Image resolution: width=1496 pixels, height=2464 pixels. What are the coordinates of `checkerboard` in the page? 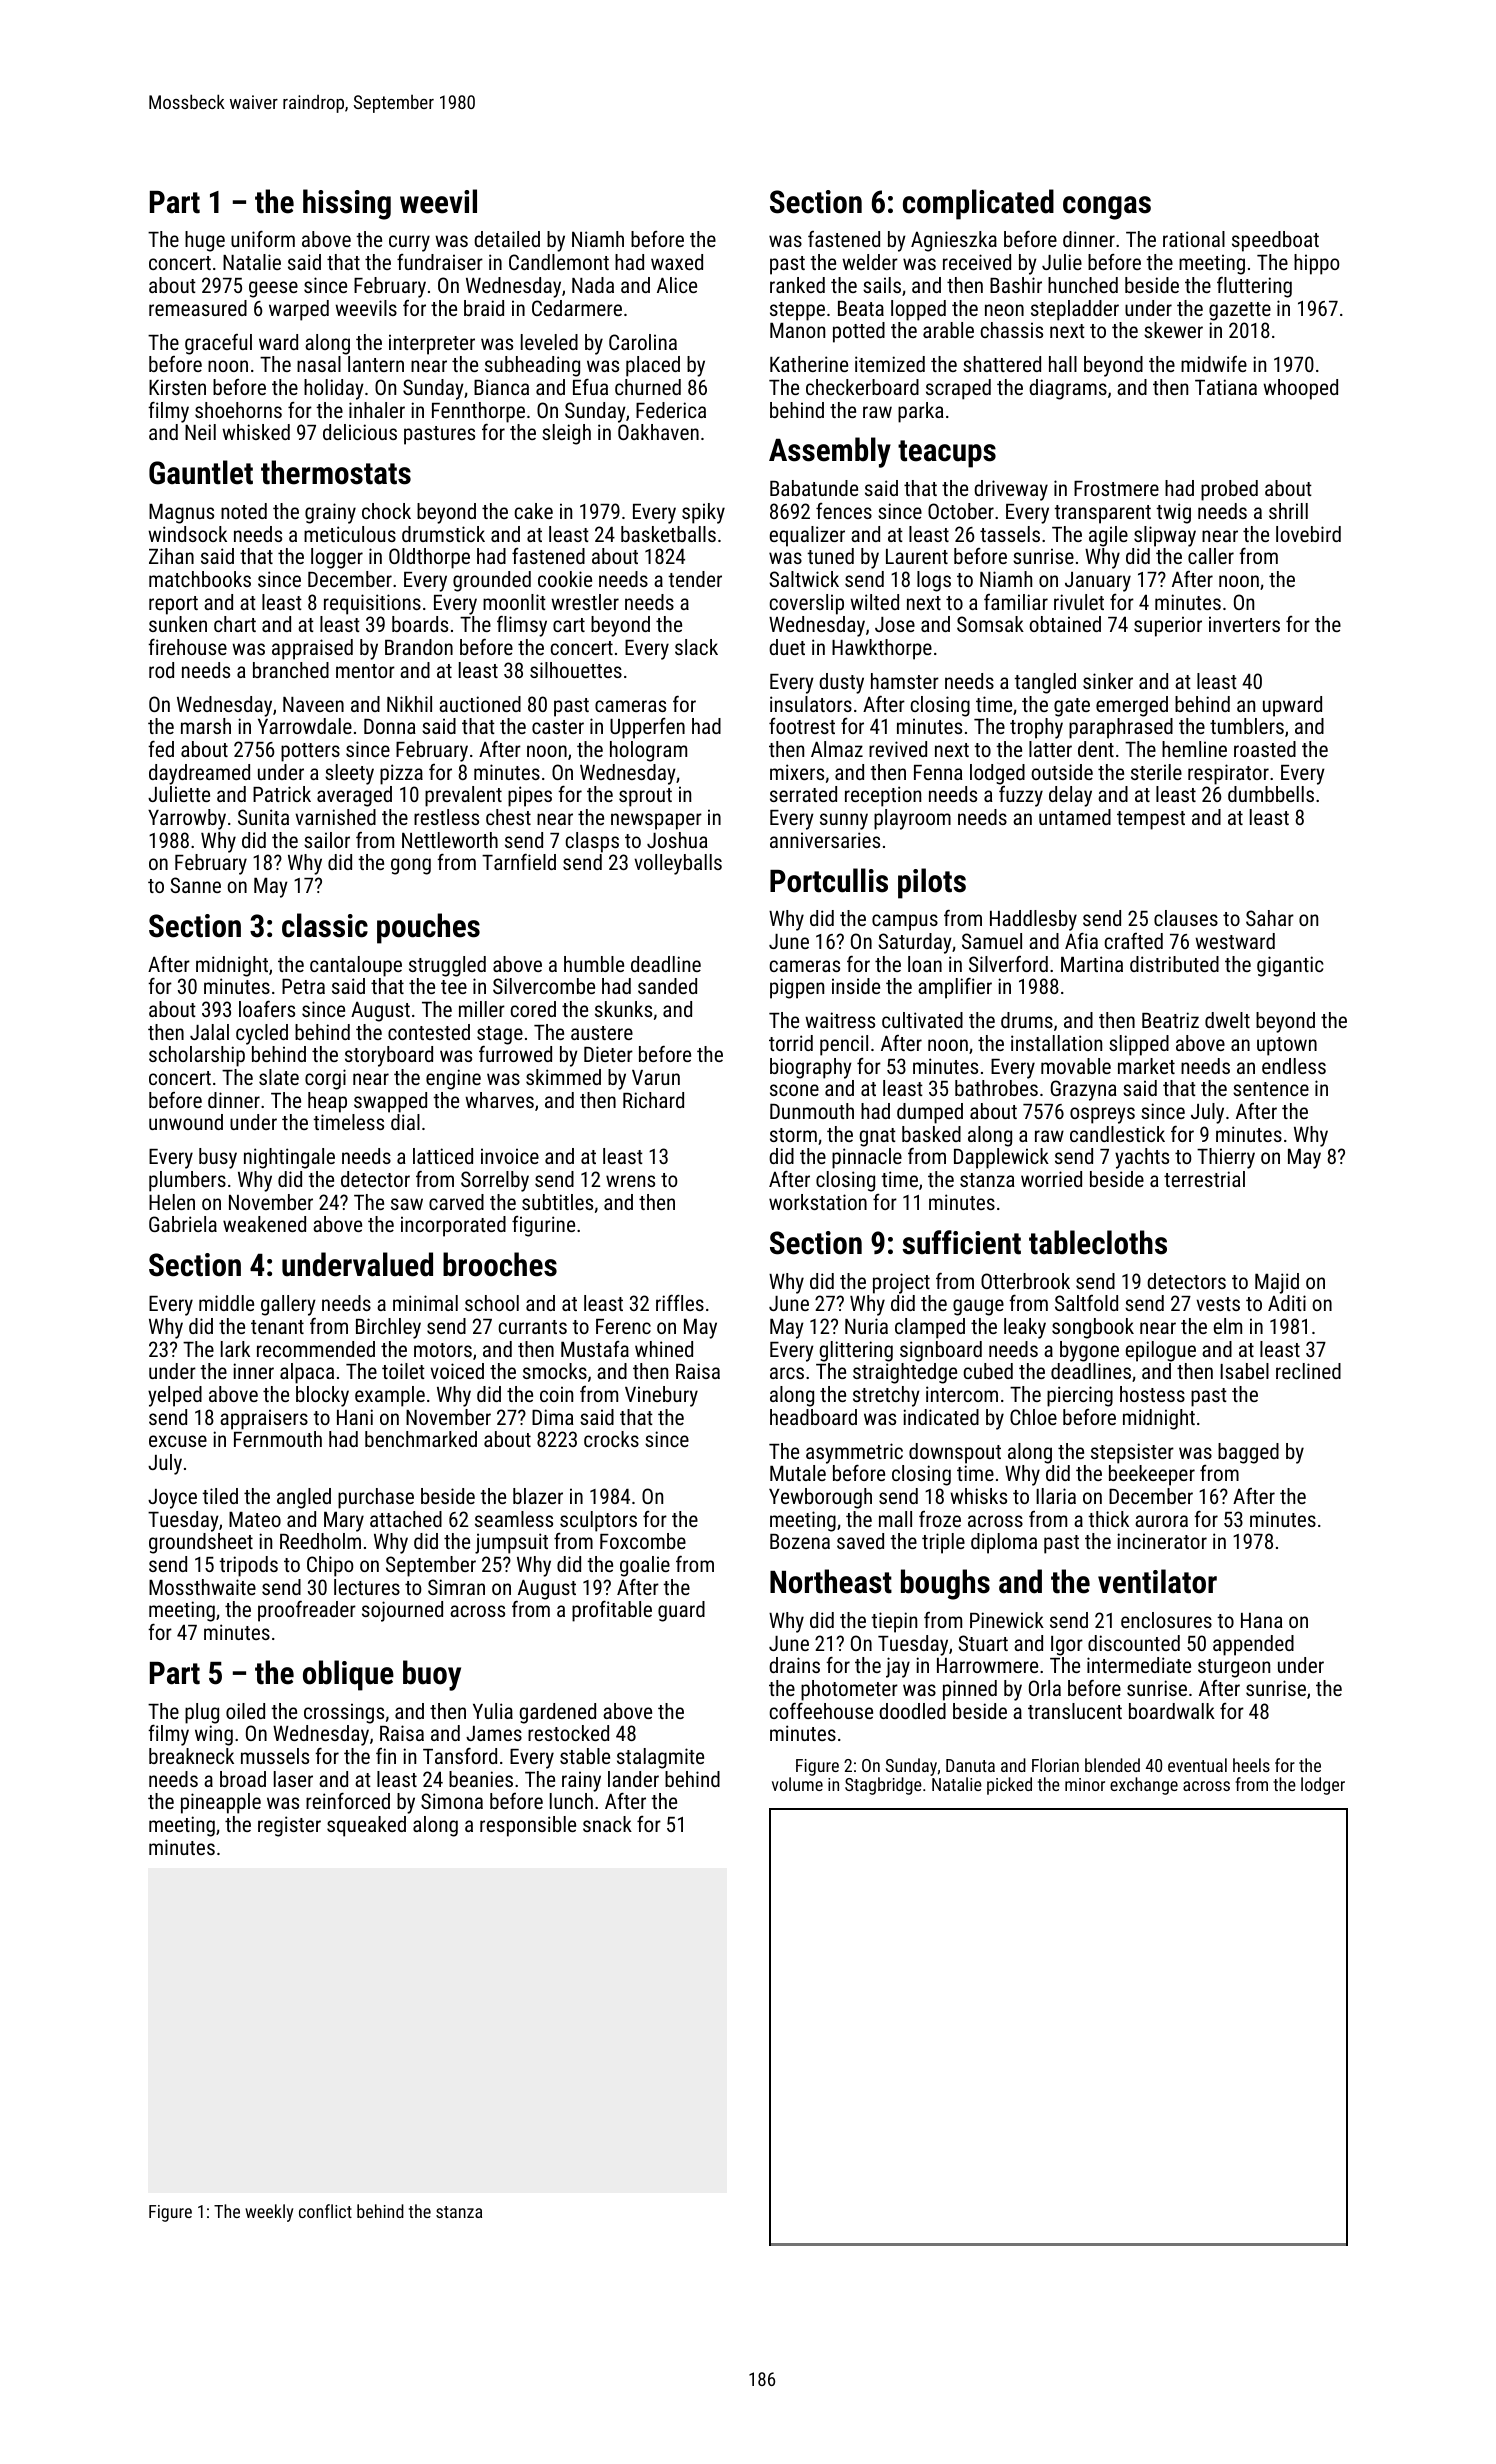 It's located at (862, 387).
